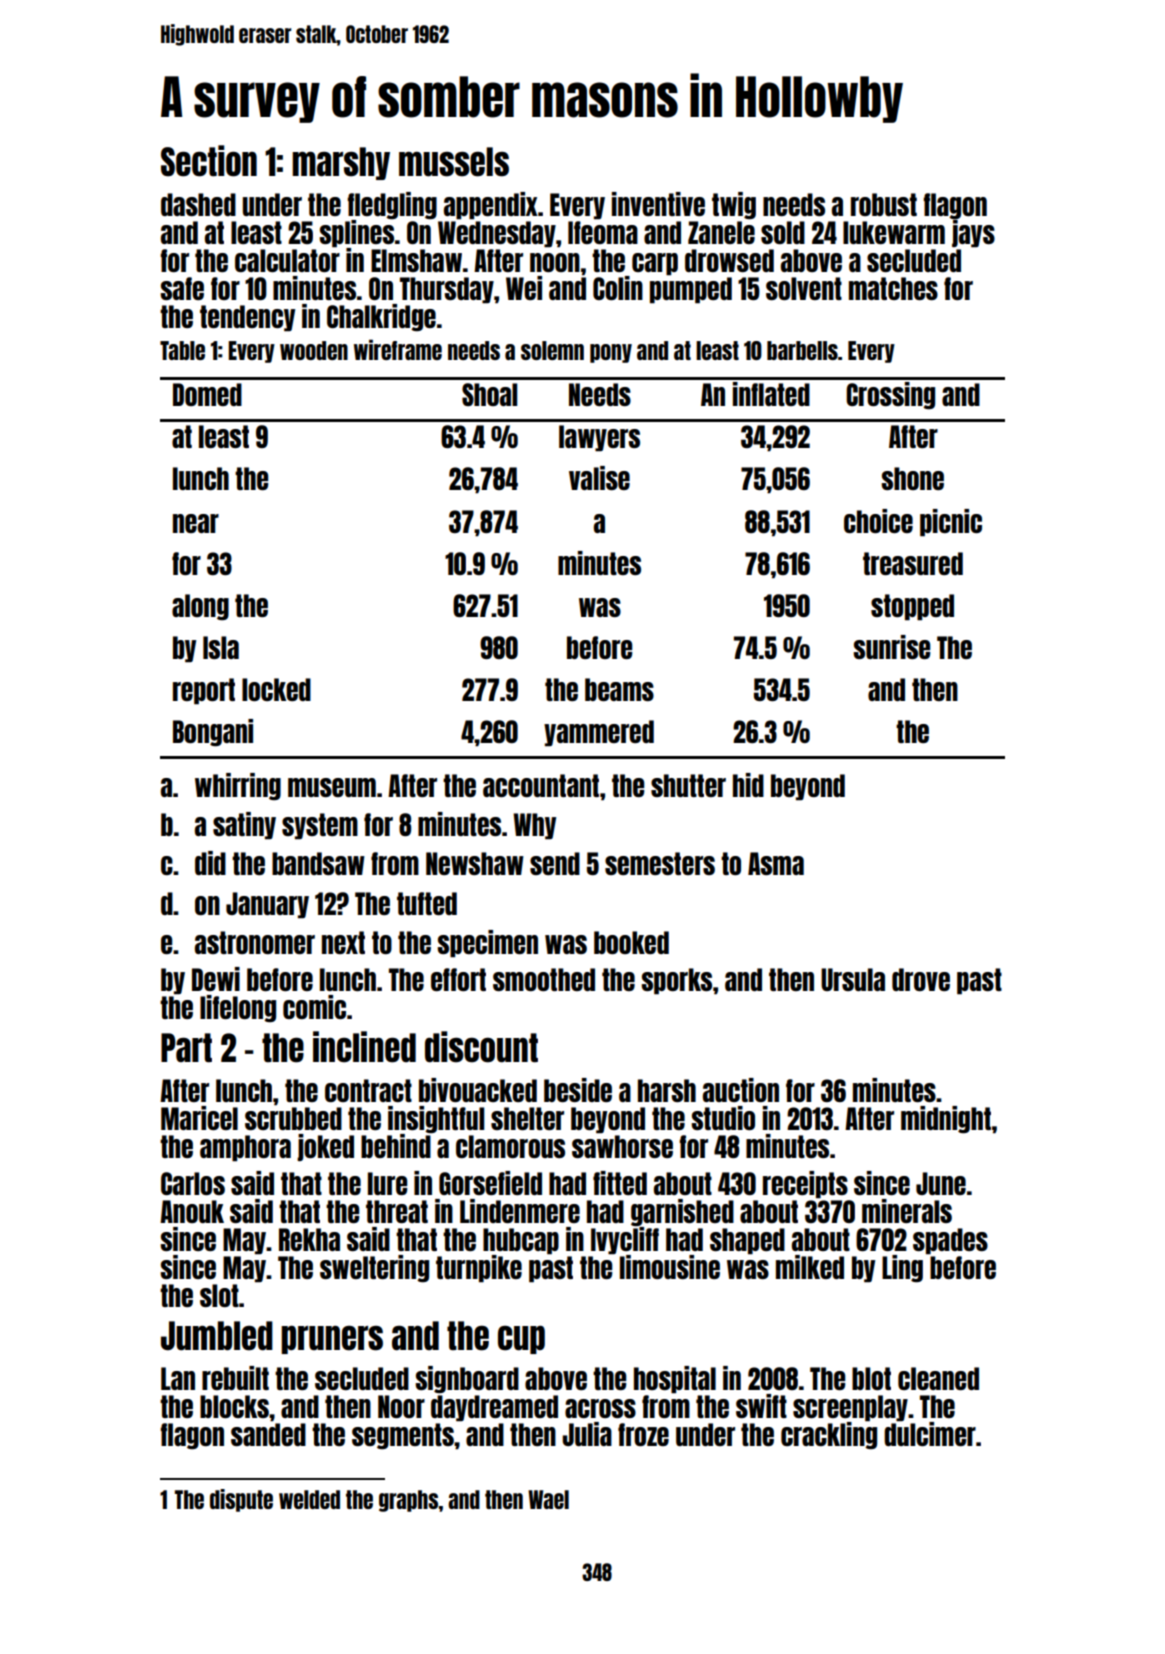 This screenshot has width=1165, height=1654. What do you see at coordinates (398, 349) in the screenshot?
I see `wireframe` at bounding box center [398, 349].
